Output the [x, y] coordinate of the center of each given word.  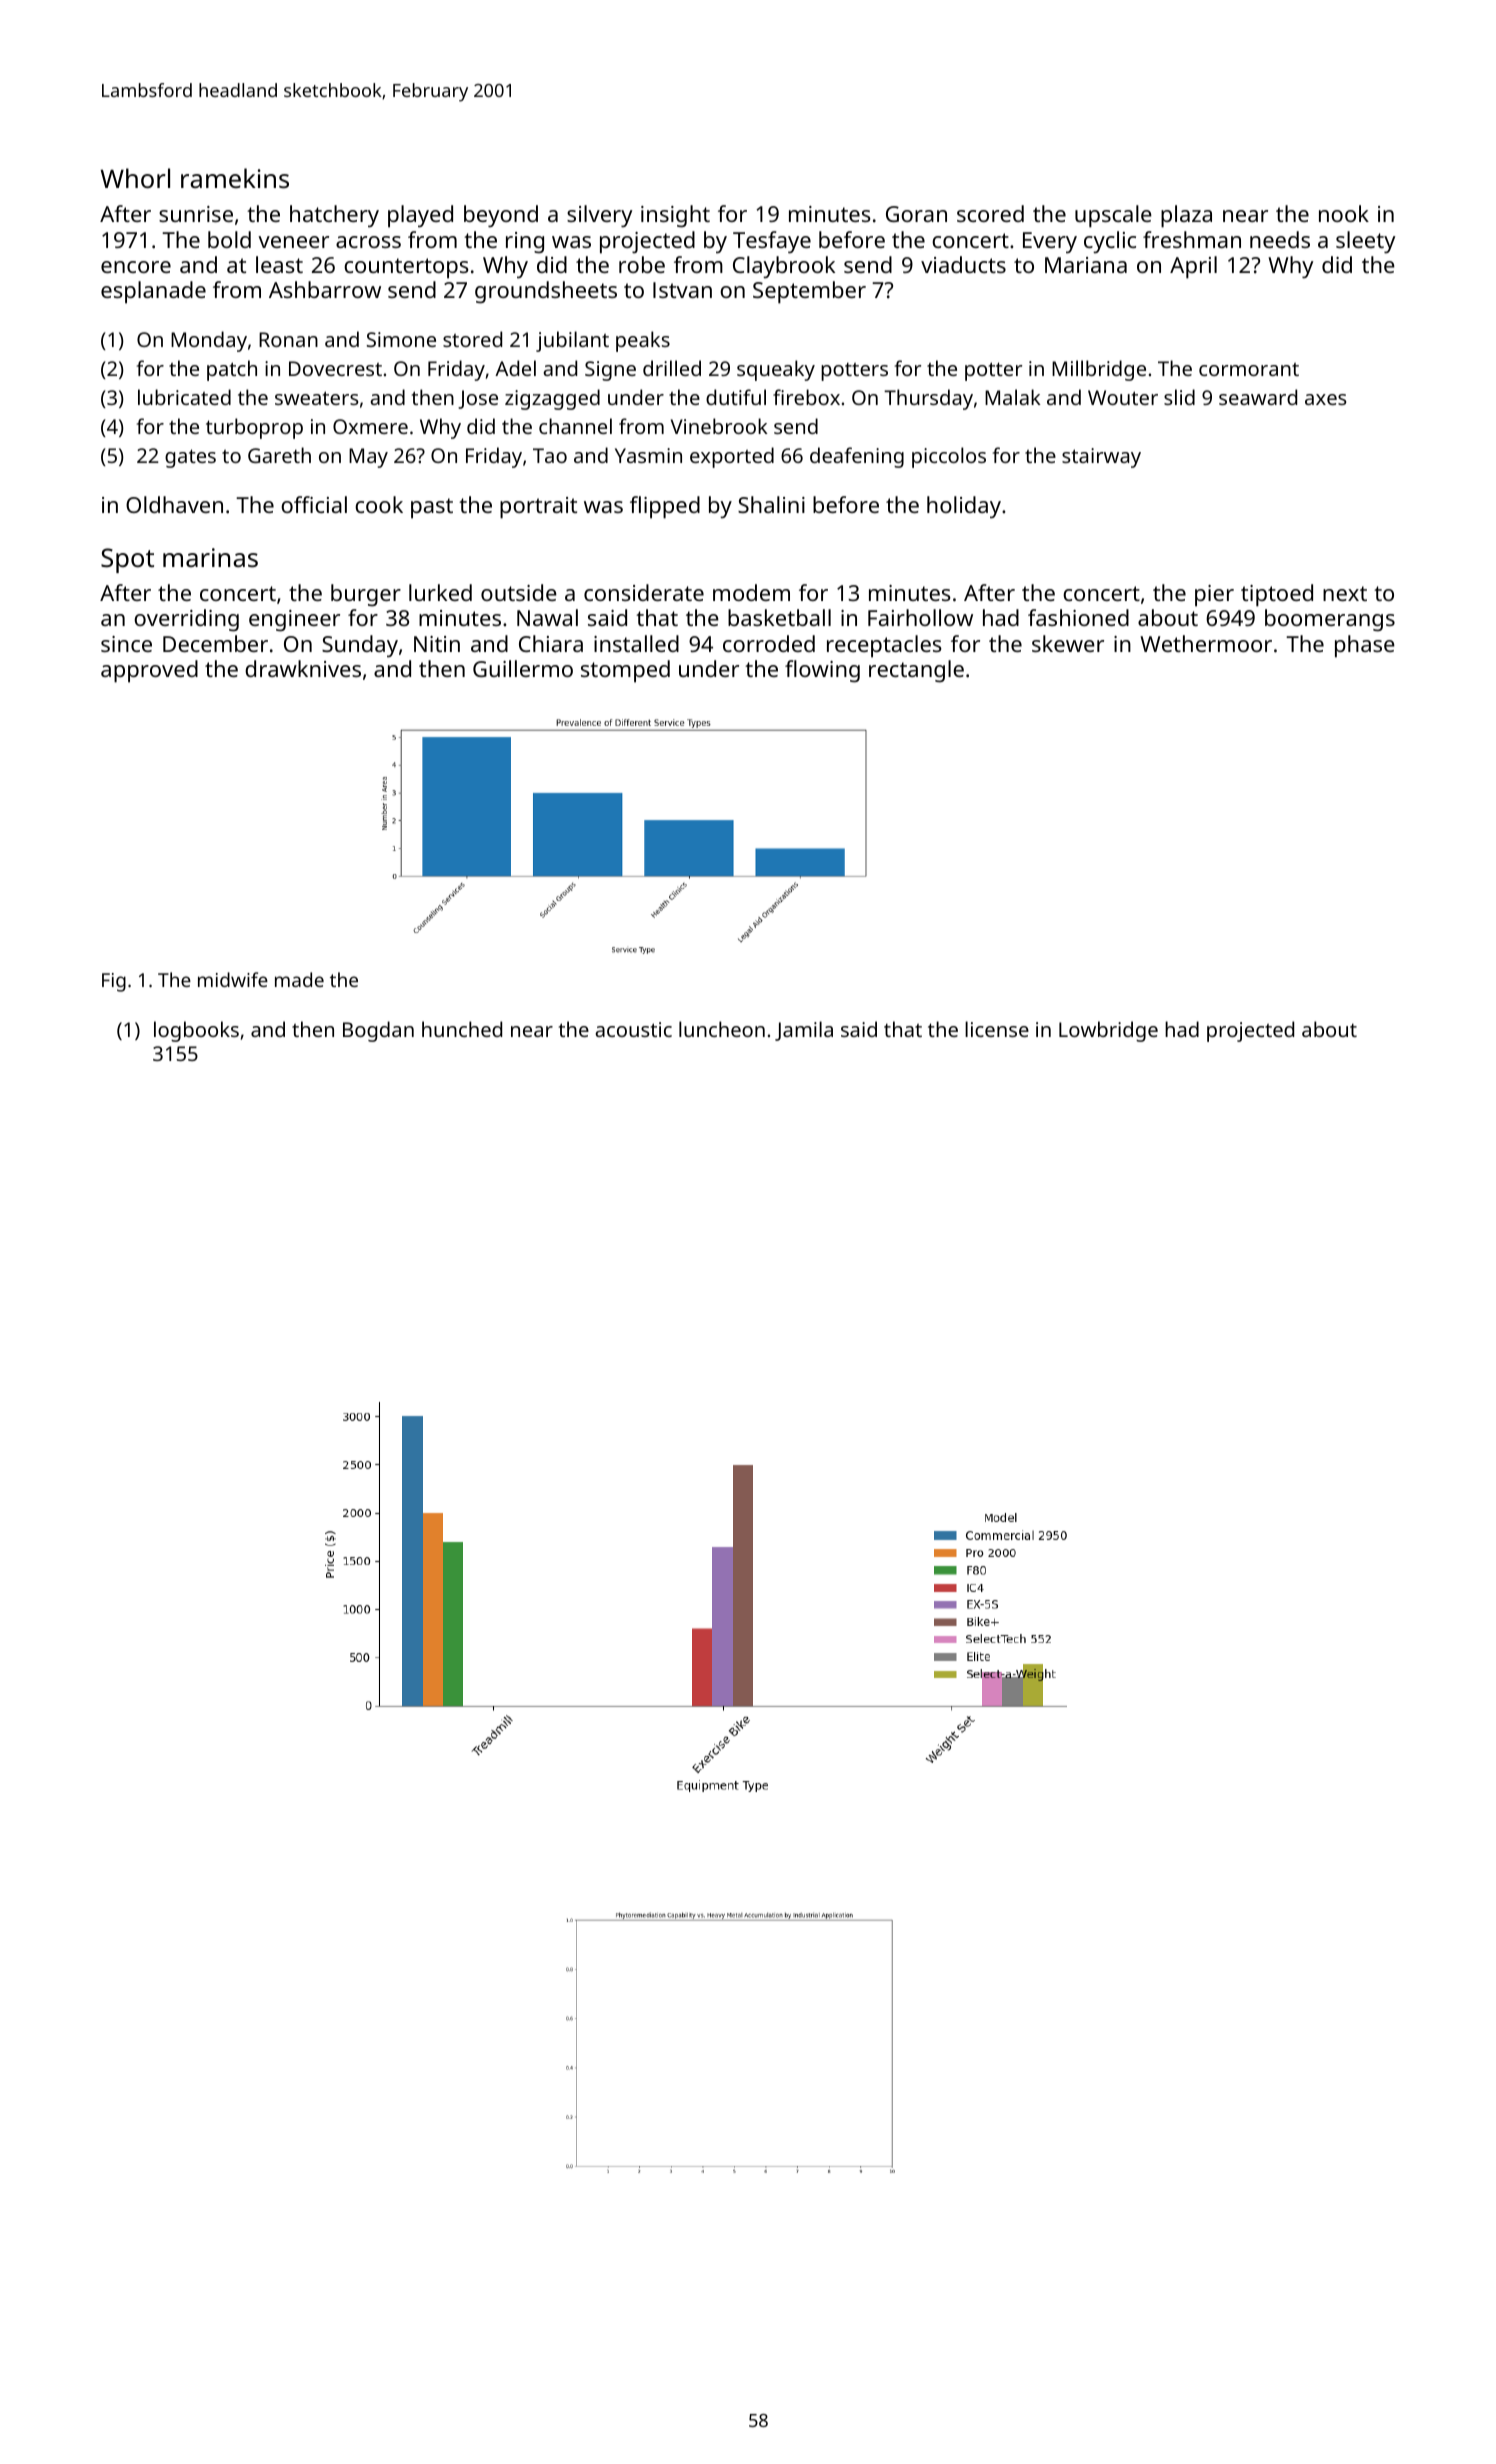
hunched [462, 1029]
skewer [1068, 643]
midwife [233, 979]
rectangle [916, 671]
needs [1280, 239]
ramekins [235, 178]
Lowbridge [1108, 1031]
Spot [127, 560]
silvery [600, 216]
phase [1365, 646]
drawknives [303, 668]
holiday [964, 507]
